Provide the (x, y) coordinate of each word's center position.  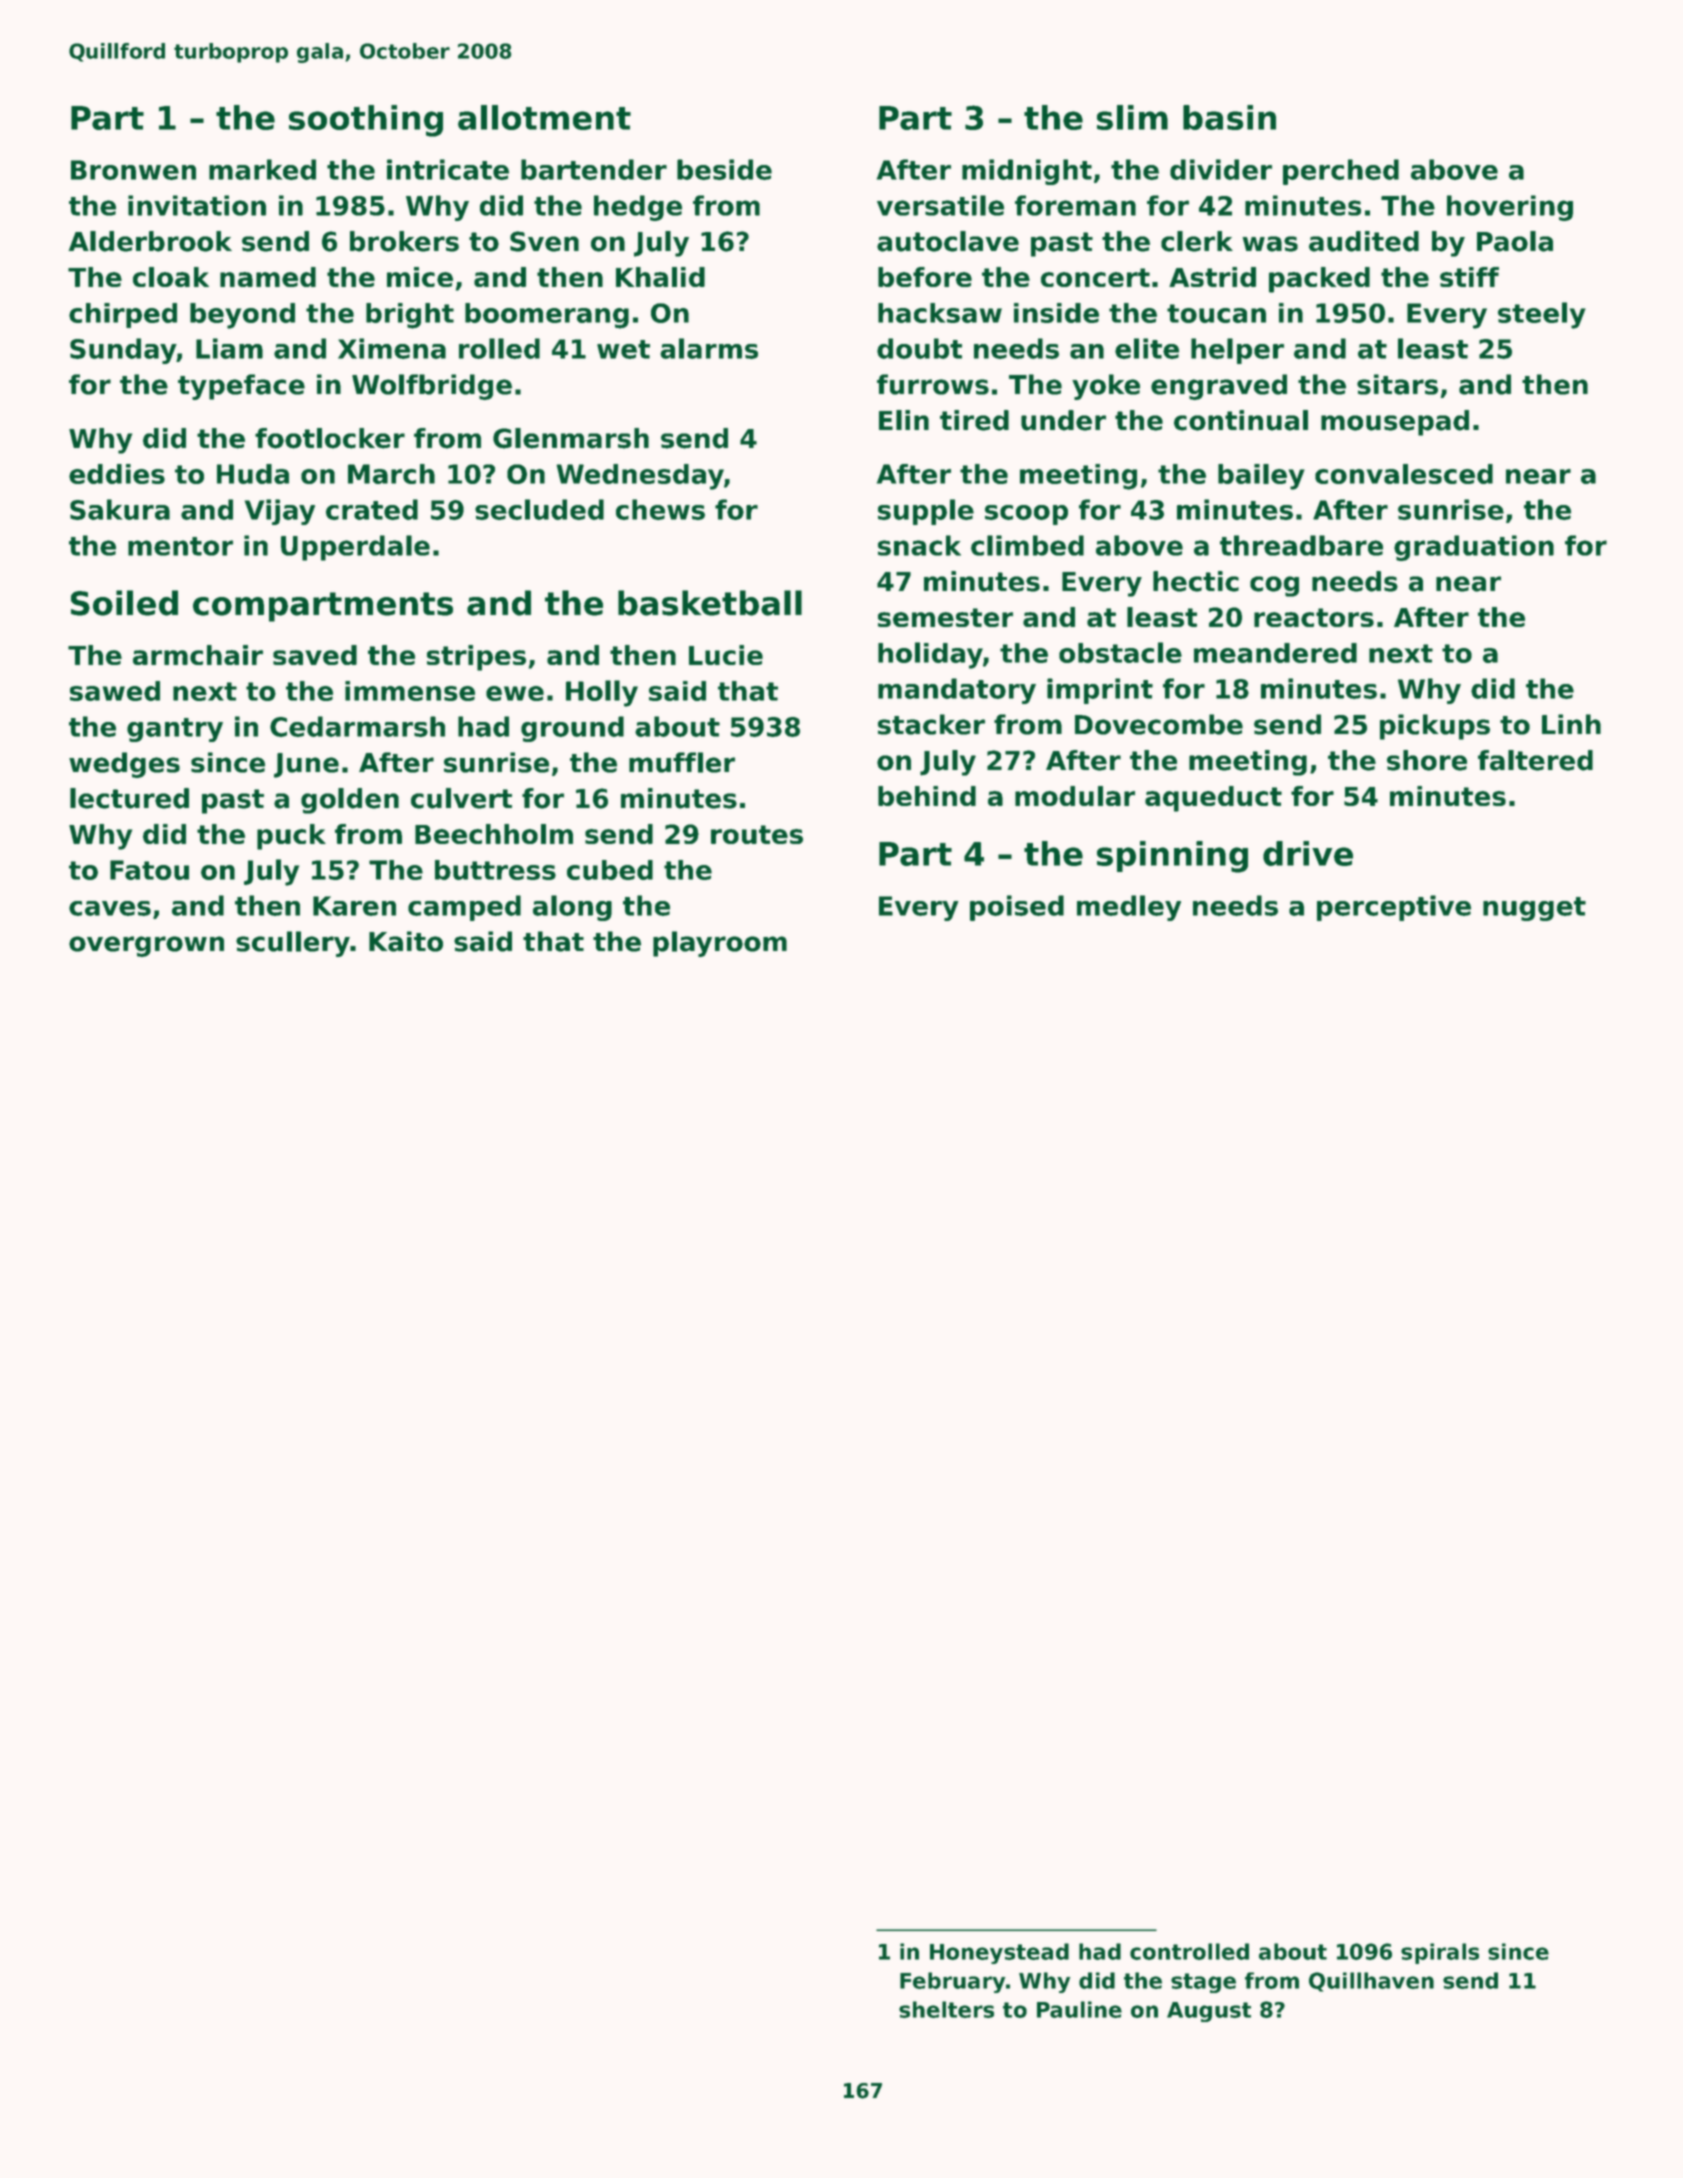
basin (1229, 117)
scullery (293, 944)
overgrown (146, 946)
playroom (720, 944)
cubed (610, 870)
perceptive (1394, 908)
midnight (1027, 172)
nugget (1534, 909)
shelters (946, 2009)
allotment (544, 117)
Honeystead (999, 1953)
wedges (124, 765)
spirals (1440, 1953)
